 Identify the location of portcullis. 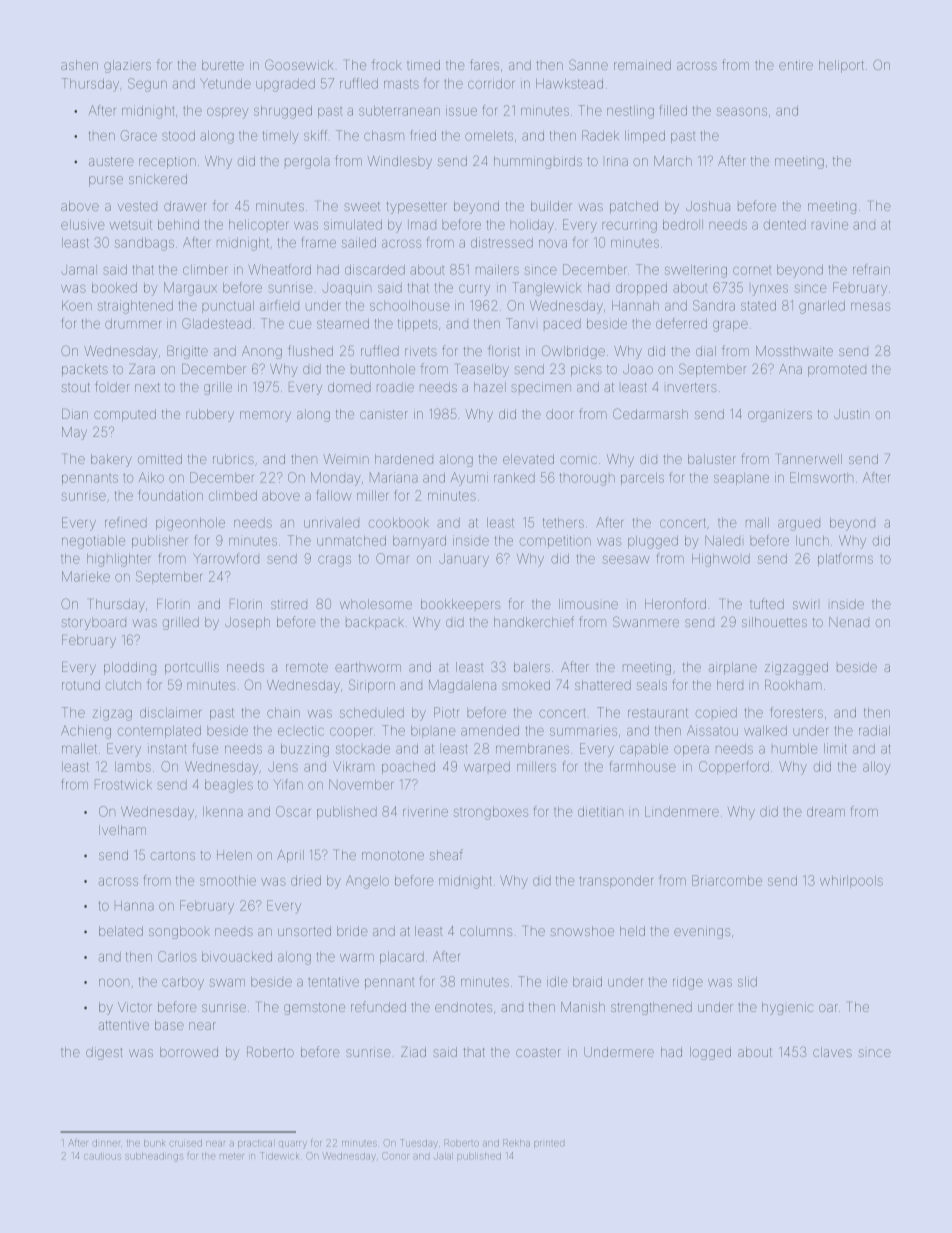
(192, 668).
